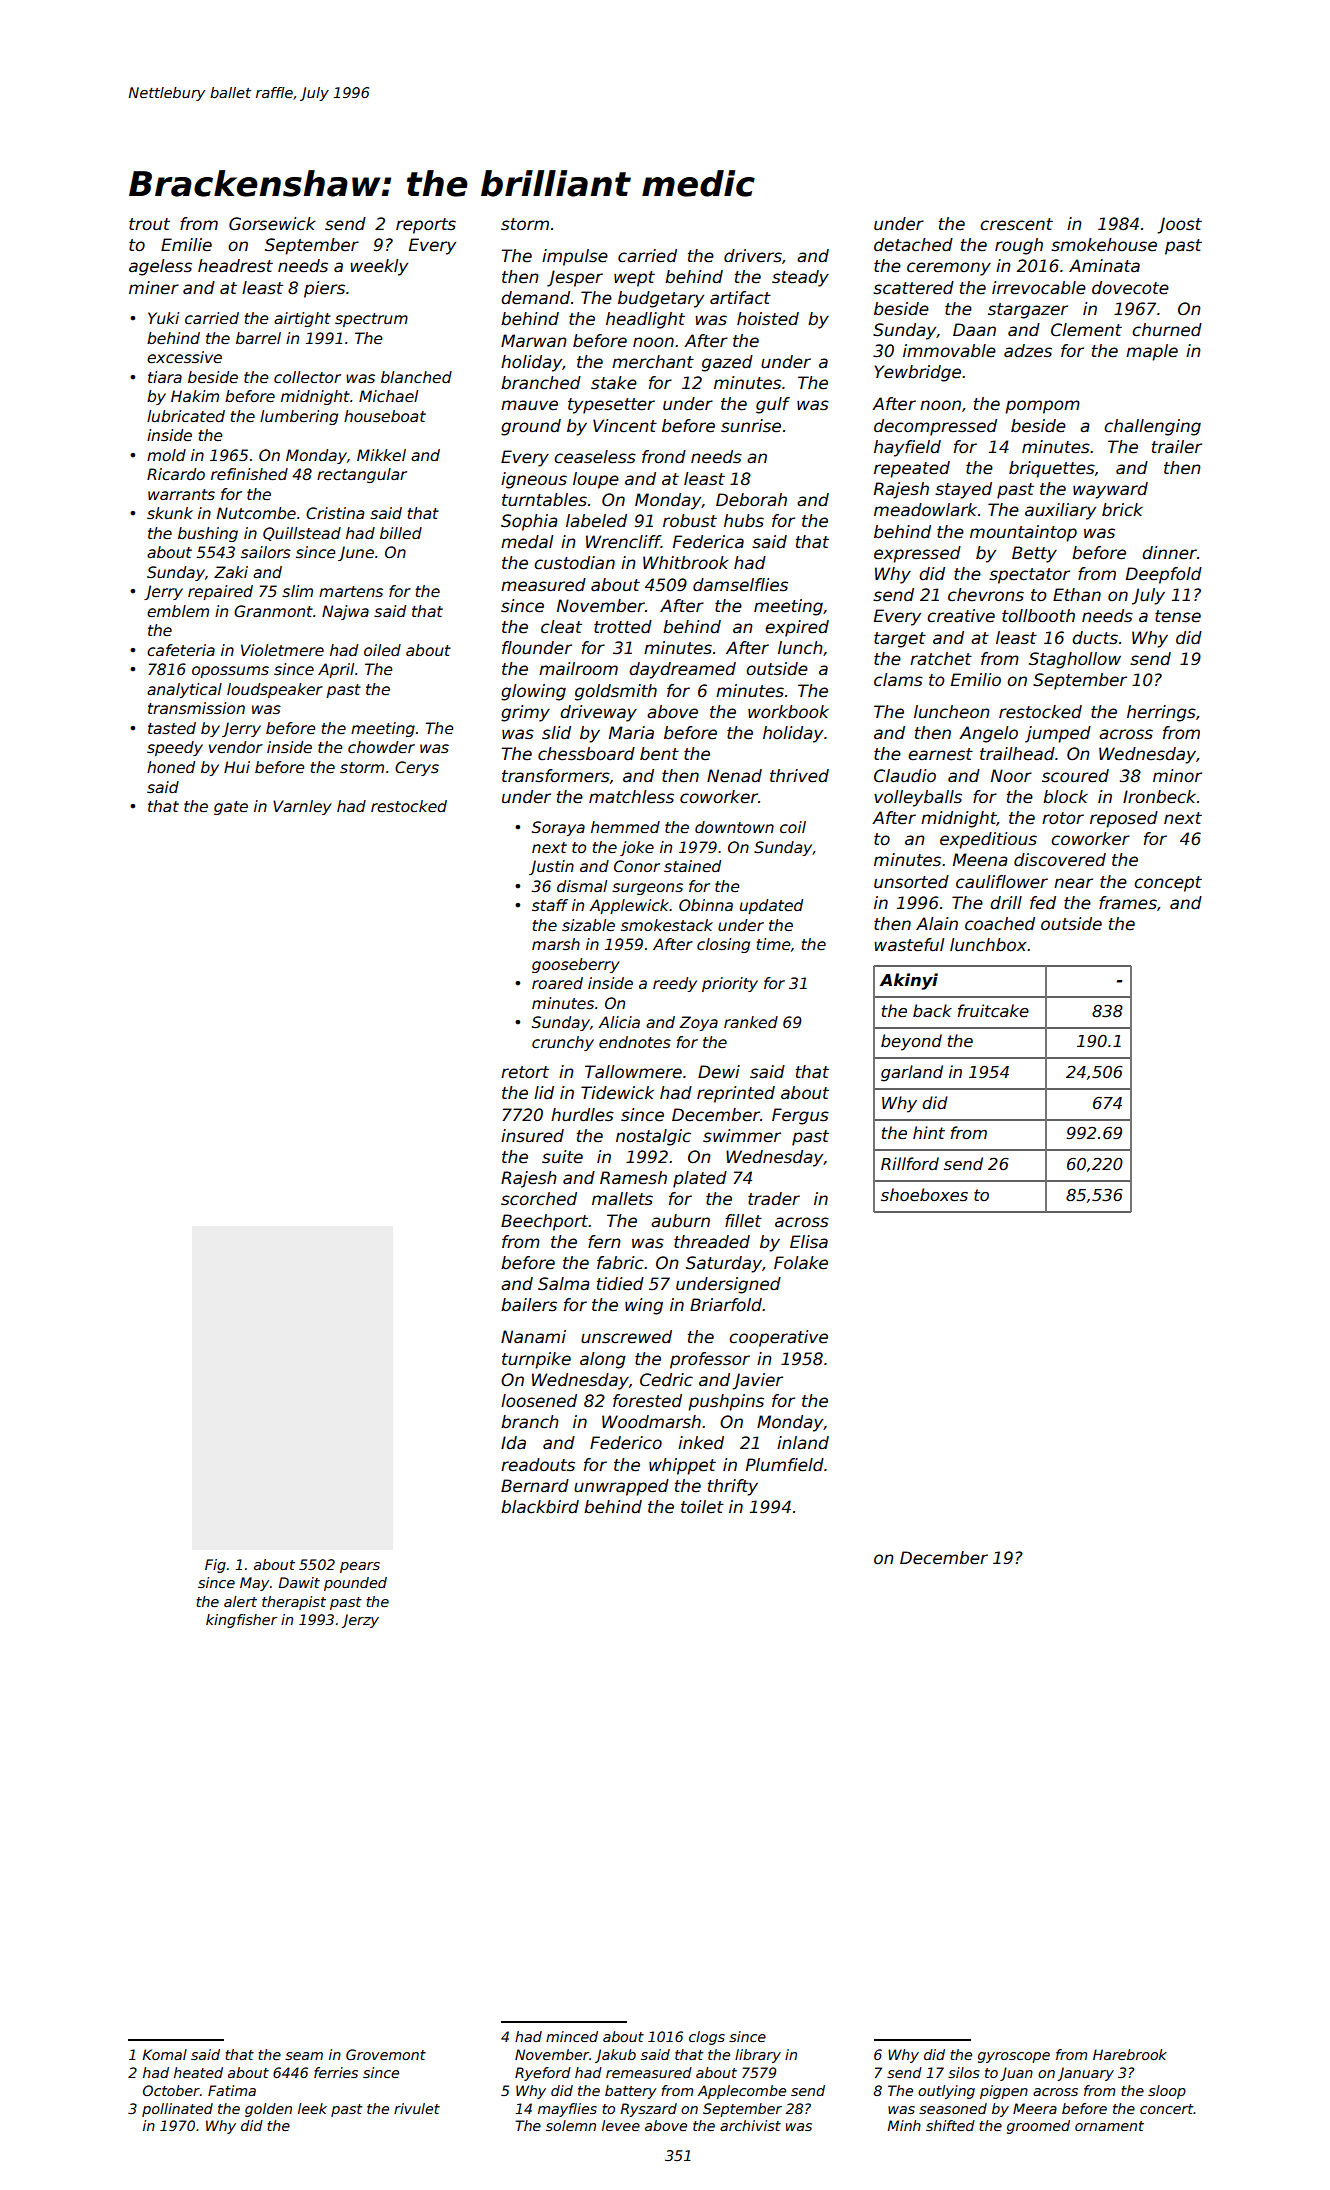 The width and height of the page is (1330, 2190). Describe the element at coordinates (215, 1566) in the page. I see `Fig` at that location.
